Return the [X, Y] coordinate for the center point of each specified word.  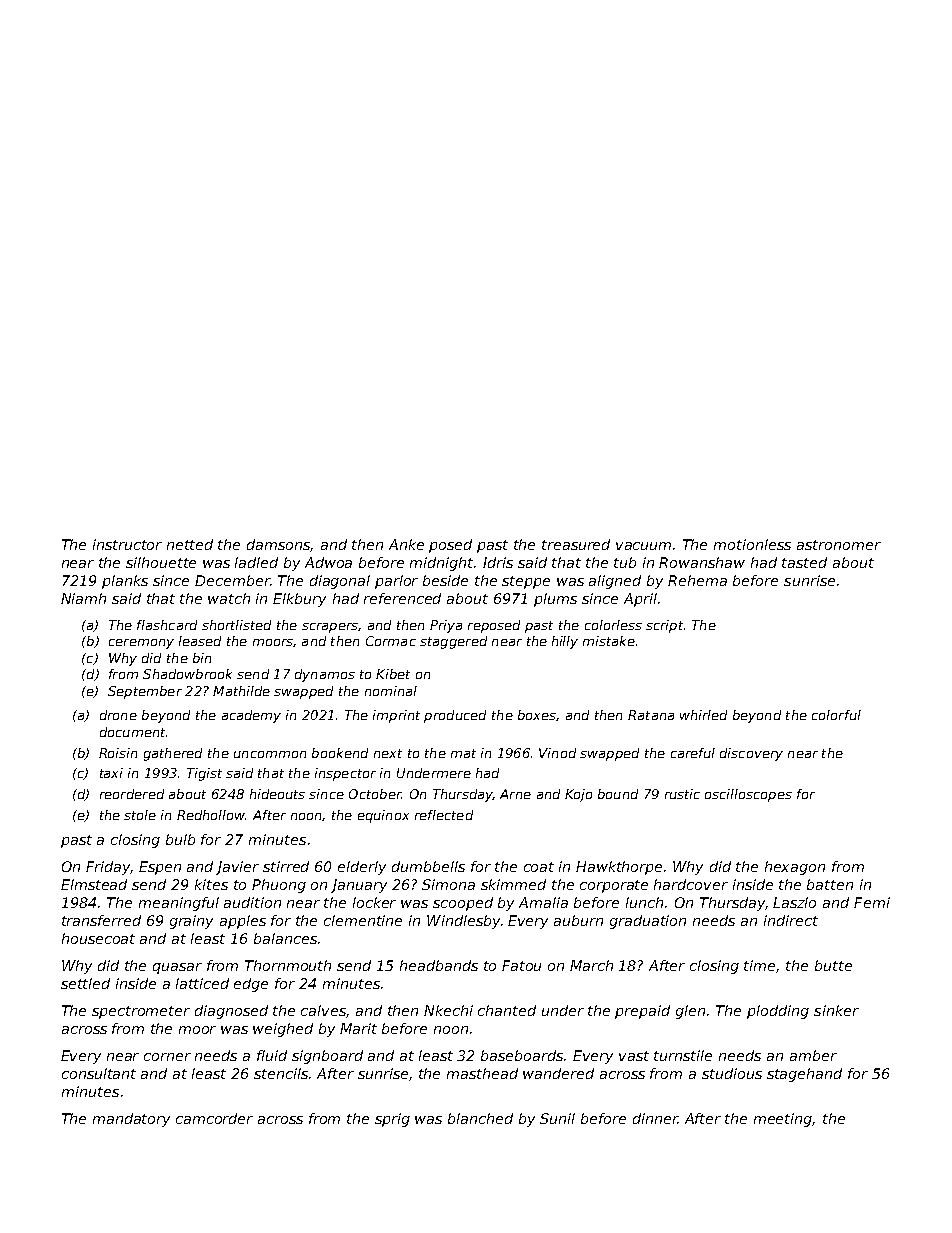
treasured [576, 544]
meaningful [179, 904]
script [664, 626]
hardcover [691, 884]
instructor [127, 544]
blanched [480, 1118]
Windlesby [463, 922]
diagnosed [231, 1012]
